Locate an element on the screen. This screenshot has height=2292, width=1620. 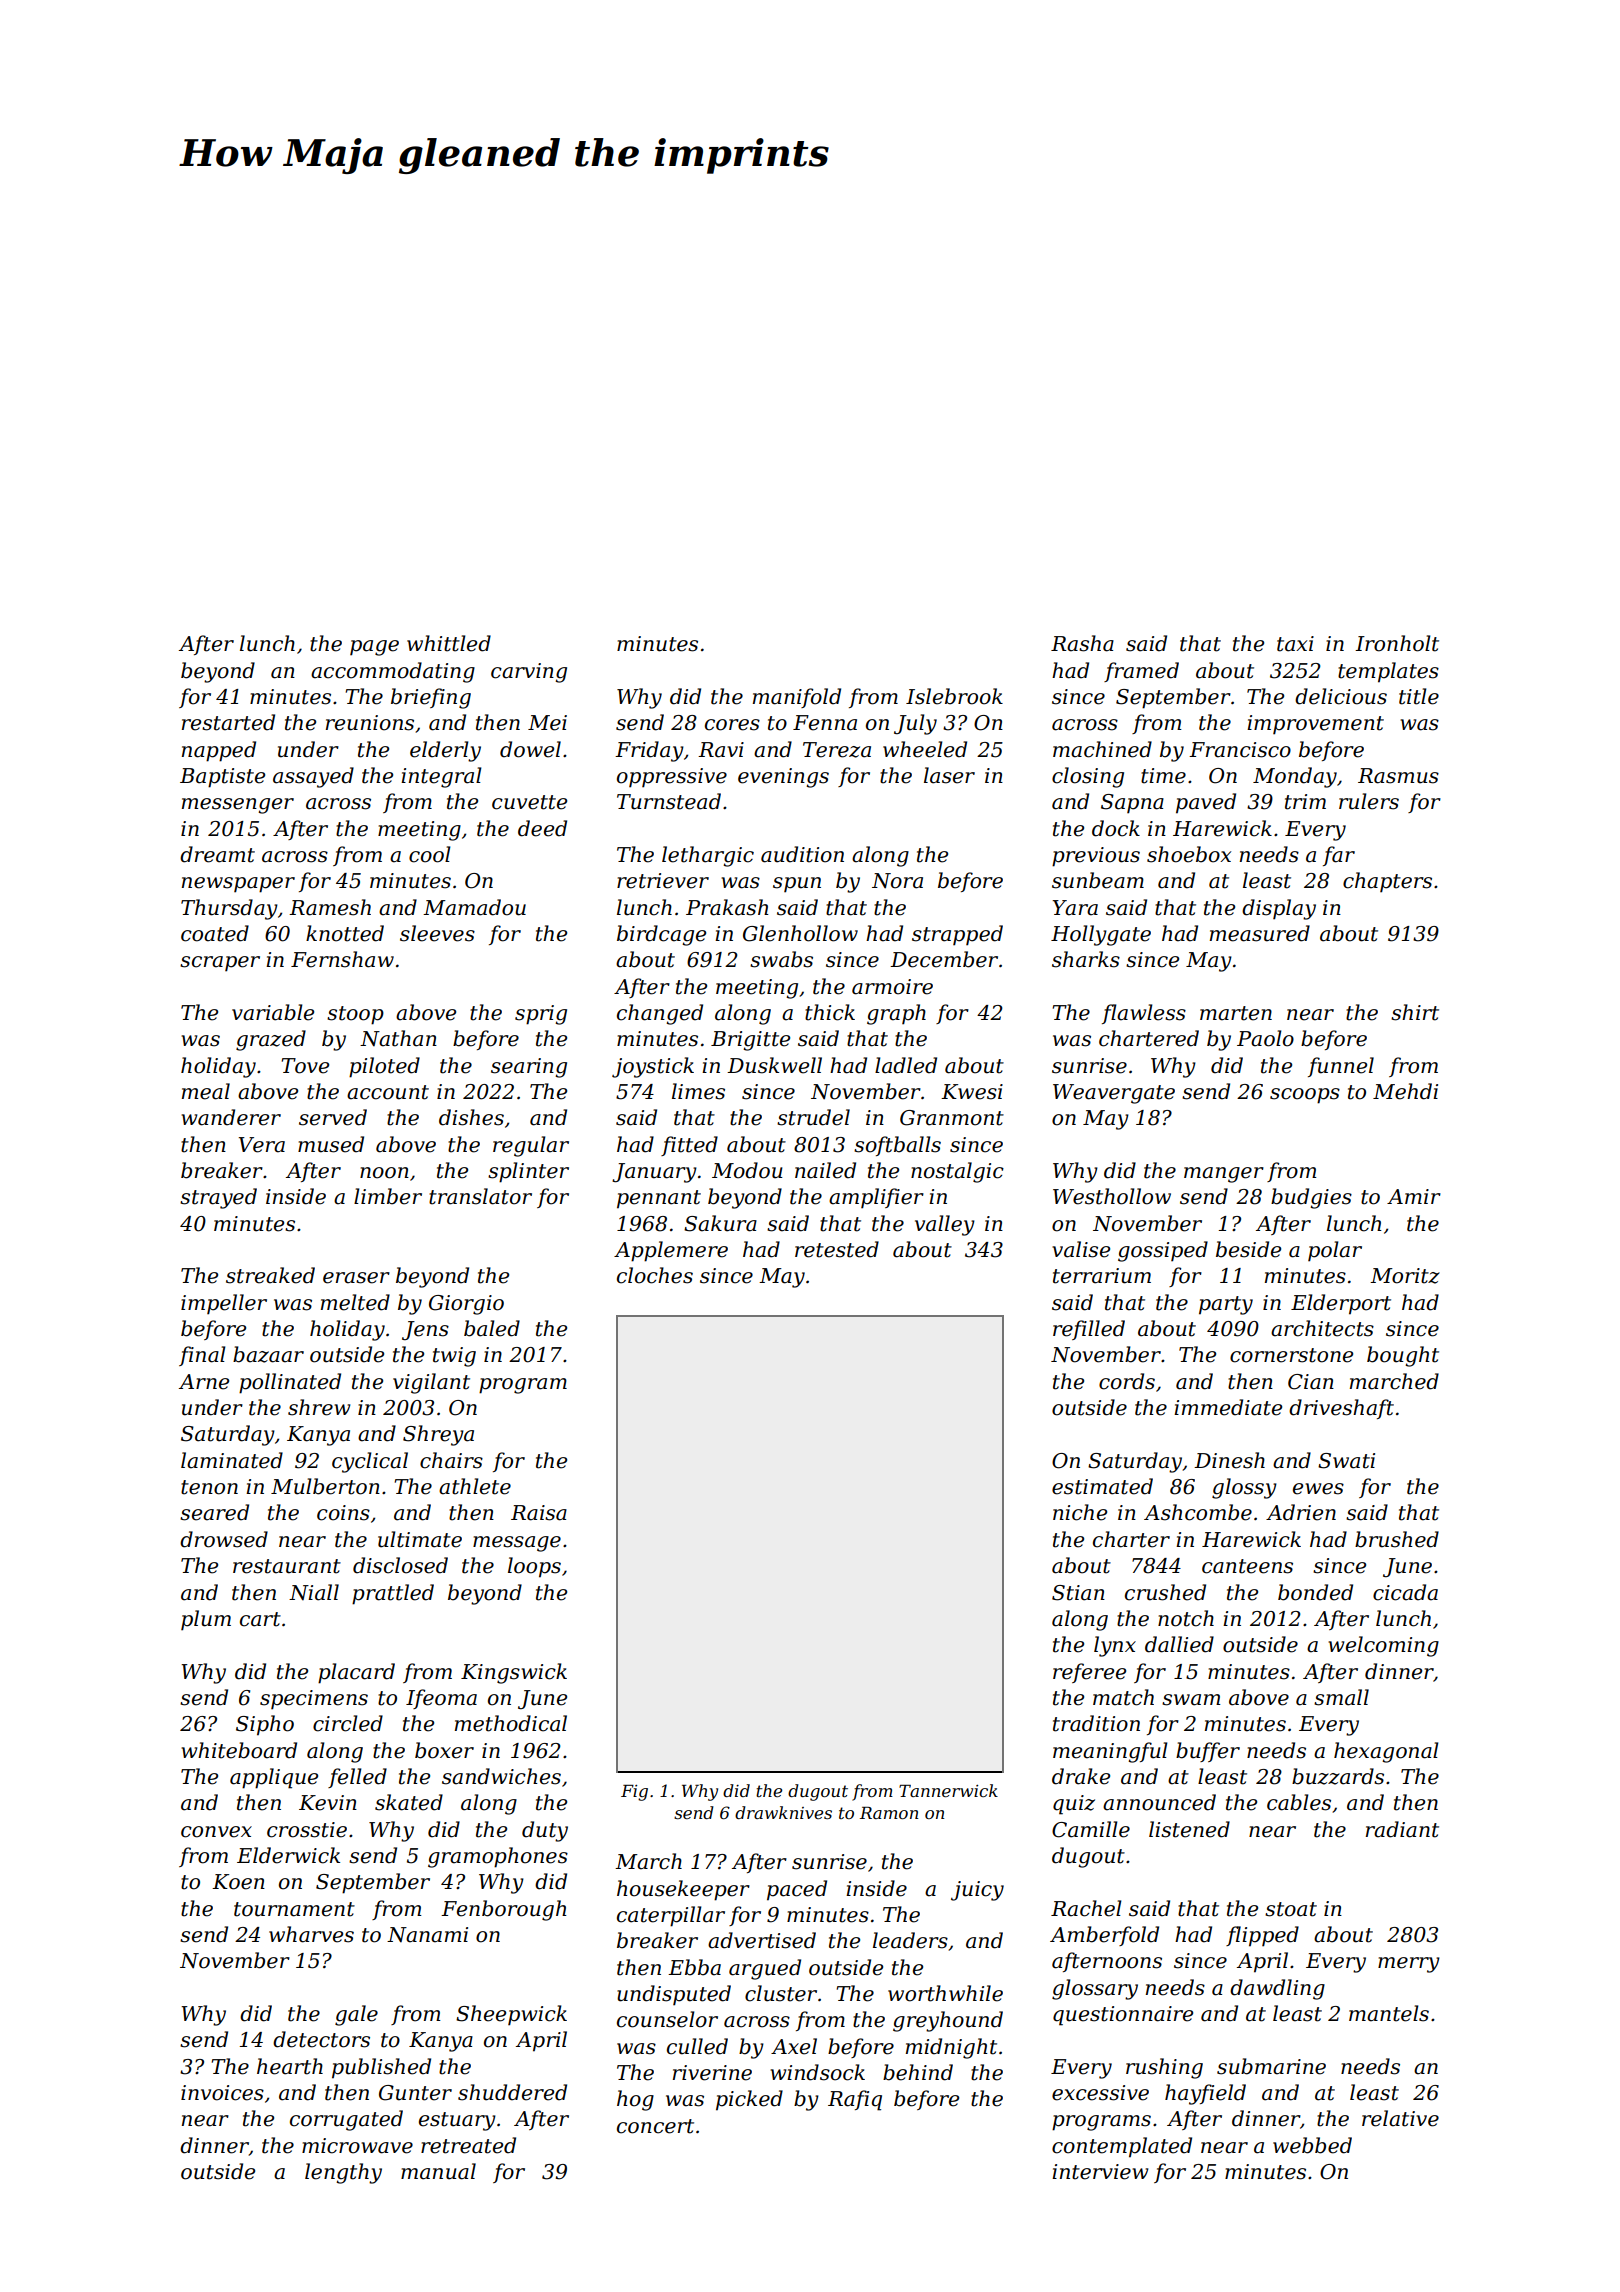
Thursday is located at coordinates (229, 909).
